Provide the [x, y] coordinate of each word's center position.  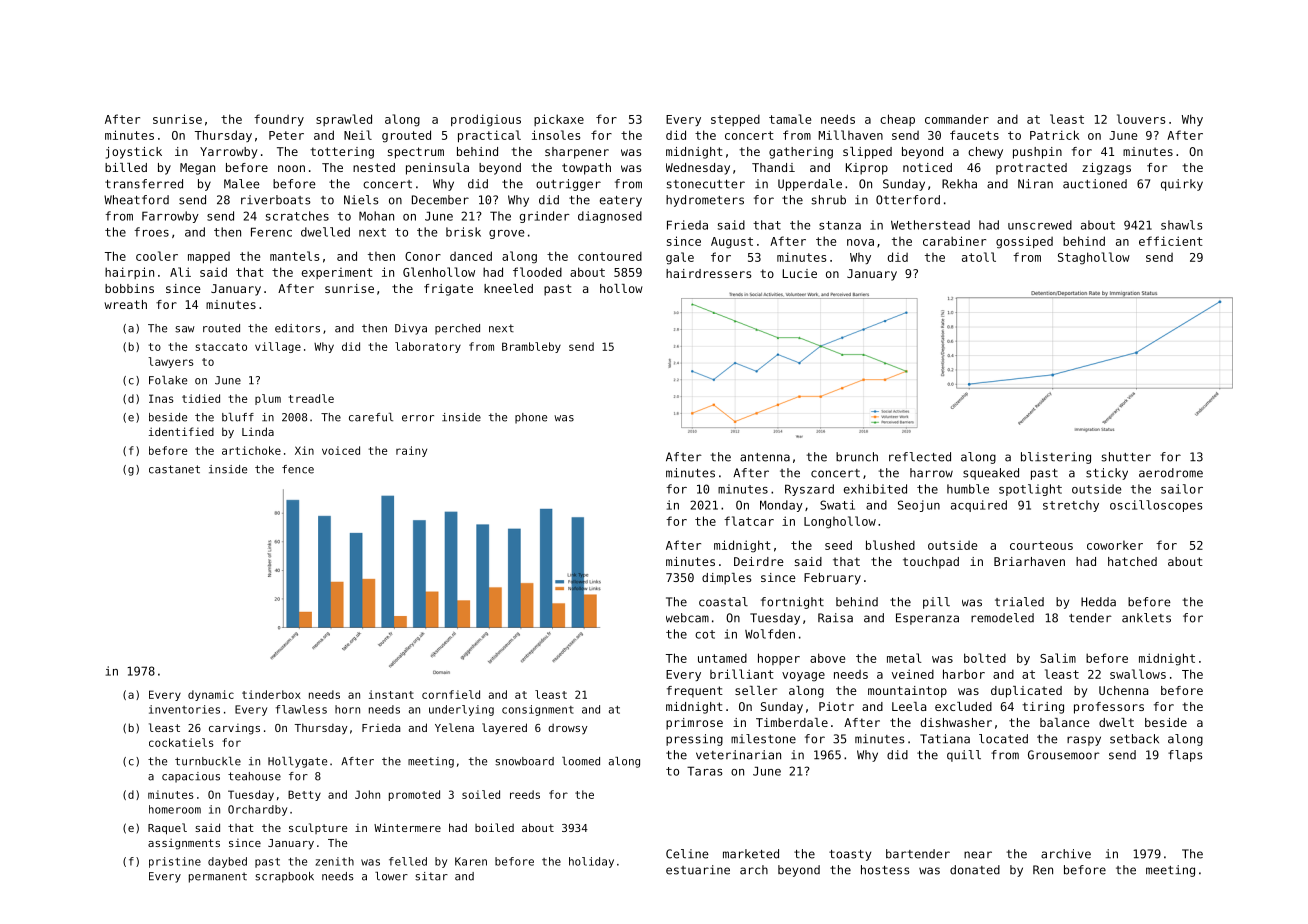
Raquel [167, 829]
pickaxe [559, 120]
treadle [311, 398]
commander [957, 119]
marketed [751, 854]
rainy [411, 451]
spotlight [1030, 490]
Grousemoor [1064, 755]
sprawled [344, 120]
